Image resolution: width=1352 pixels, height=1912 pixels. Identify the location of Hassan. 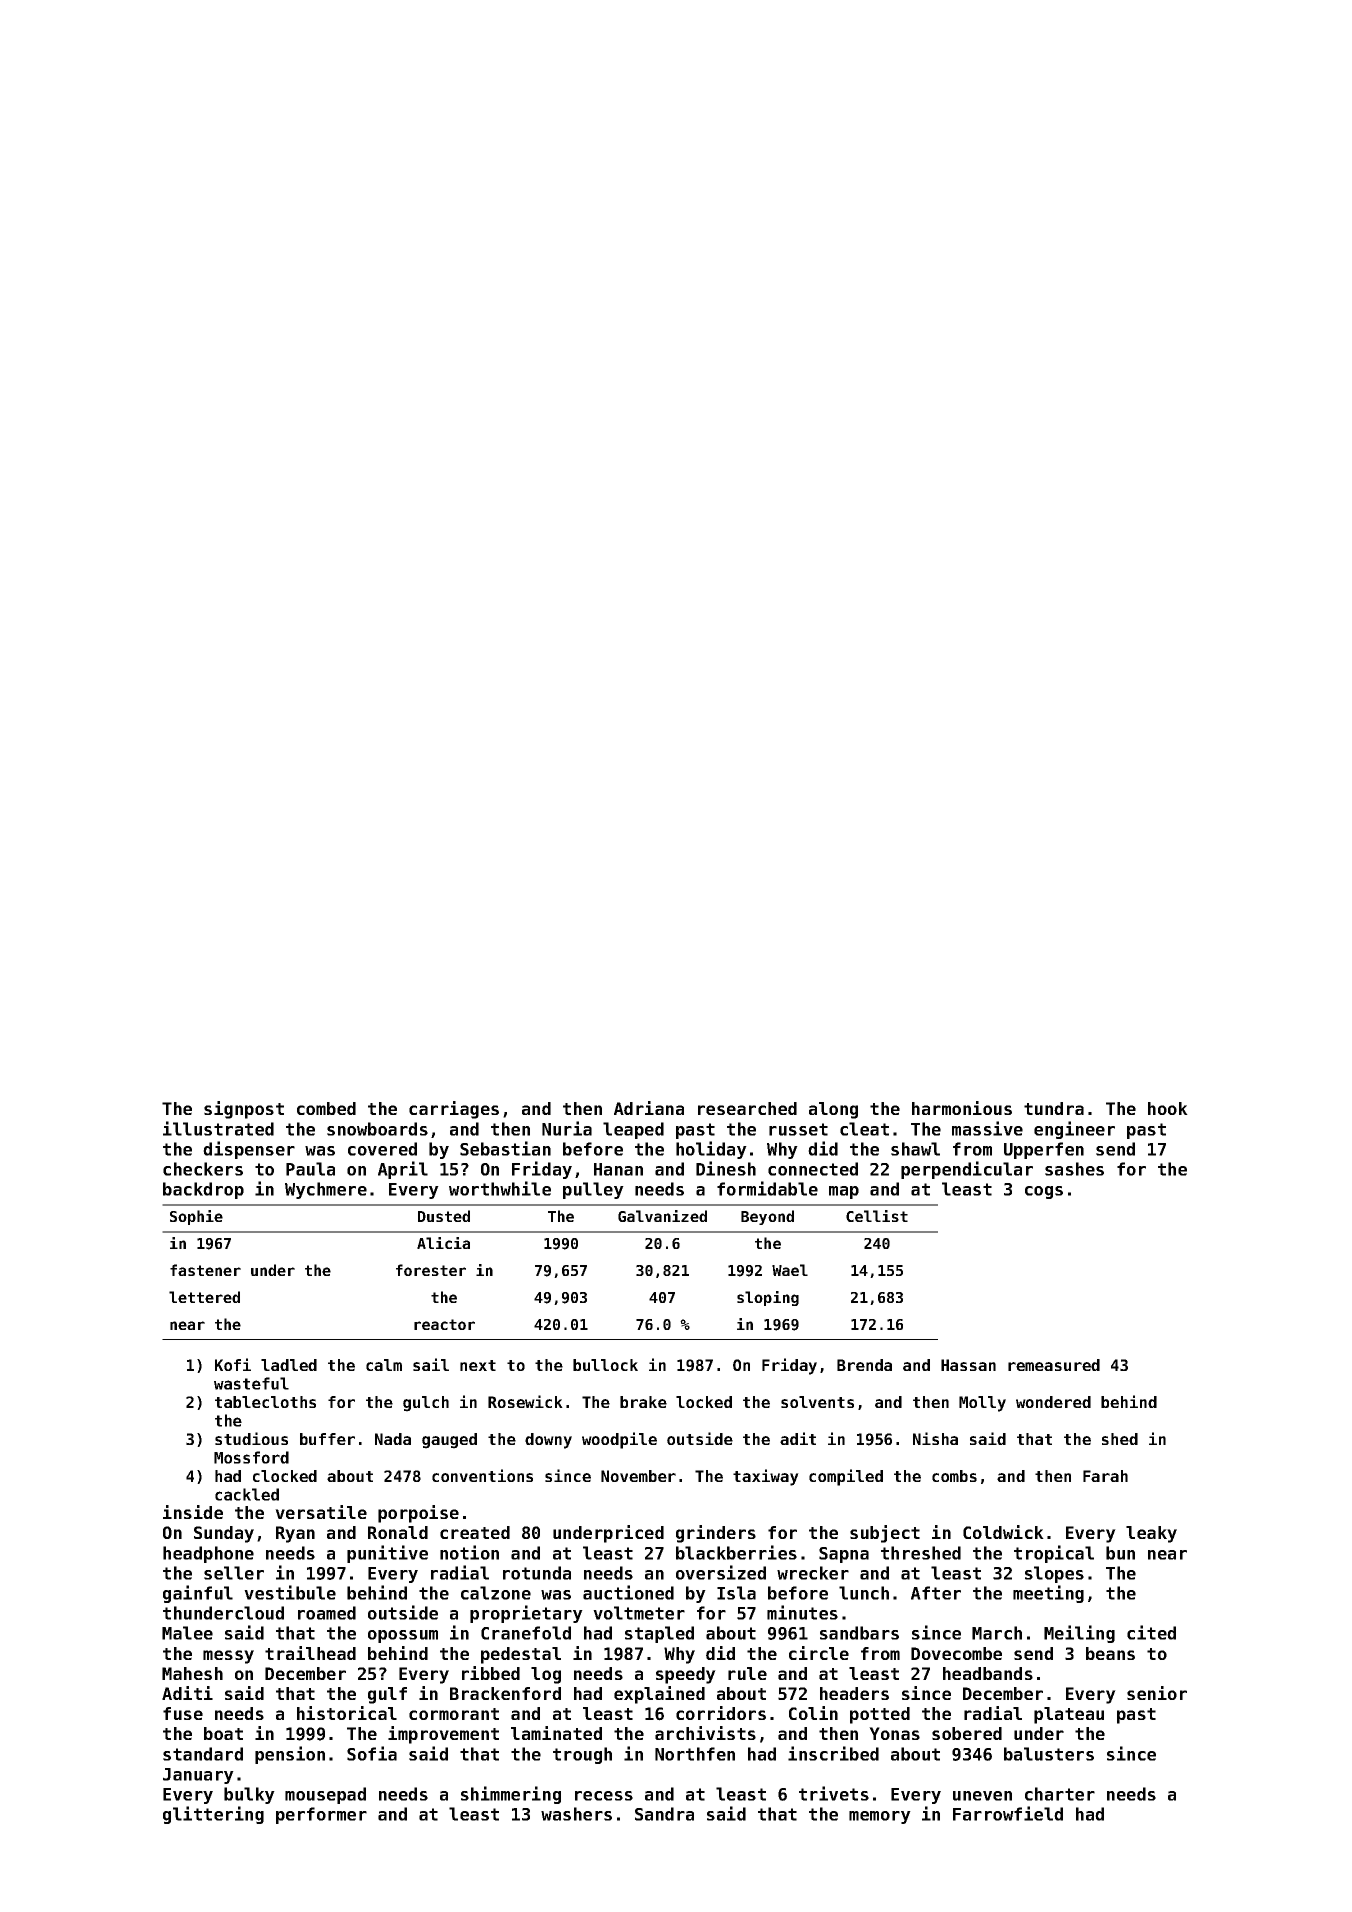
(968, 1365).
